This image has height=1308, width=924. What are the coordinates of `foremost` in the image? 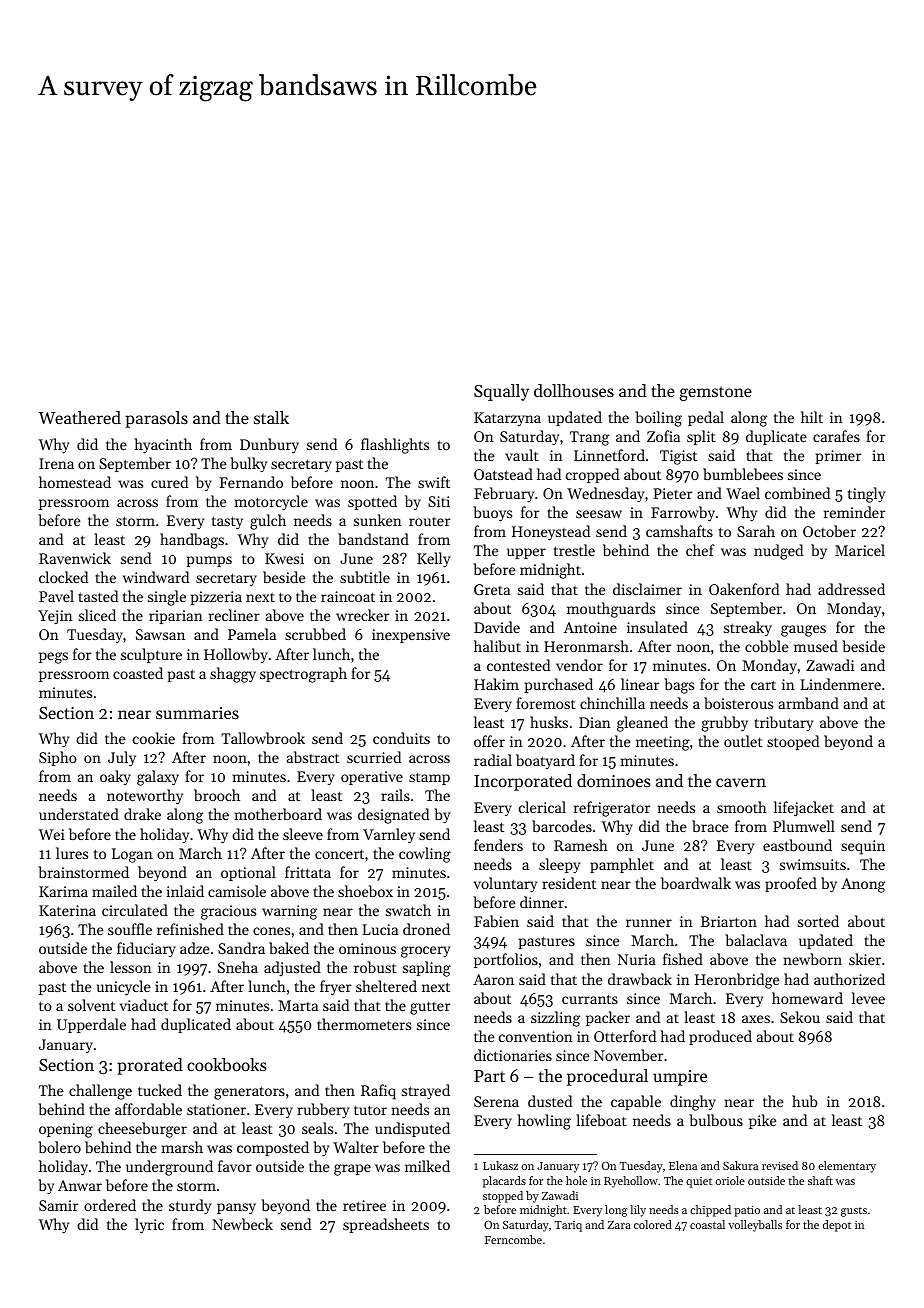 It's located at (546, 703).
